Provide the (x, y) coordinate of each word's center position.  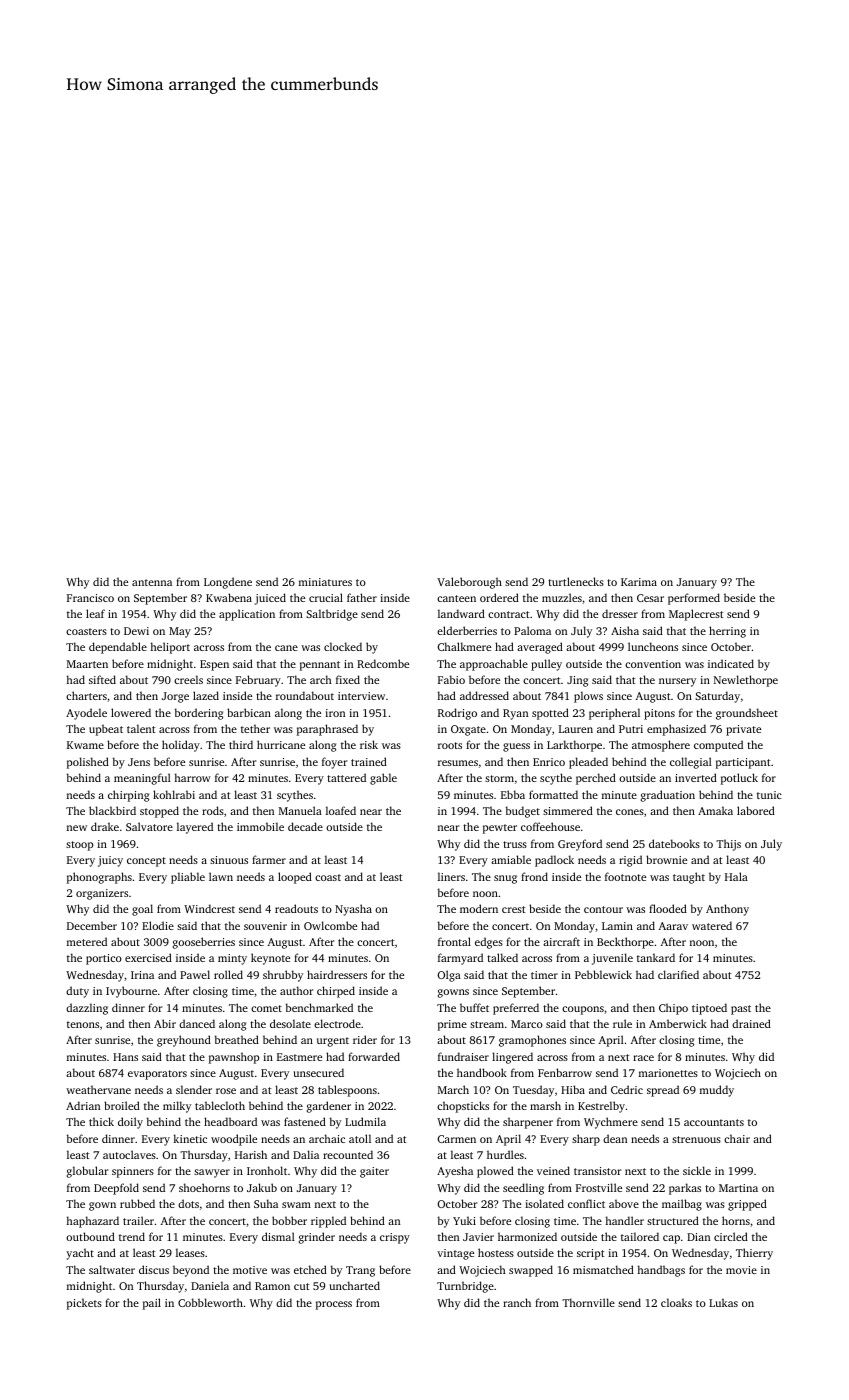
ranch (517, 1302)
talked (502, 957)
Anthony (727, 910)
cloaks (676, 1302)
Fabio (451, 679)
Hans (125, 1057)
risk (369, 744)
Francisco (90, 598)
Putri (631, 729)
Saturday (717, 697)
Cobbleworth (210, 1302)
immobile (260, 826)
